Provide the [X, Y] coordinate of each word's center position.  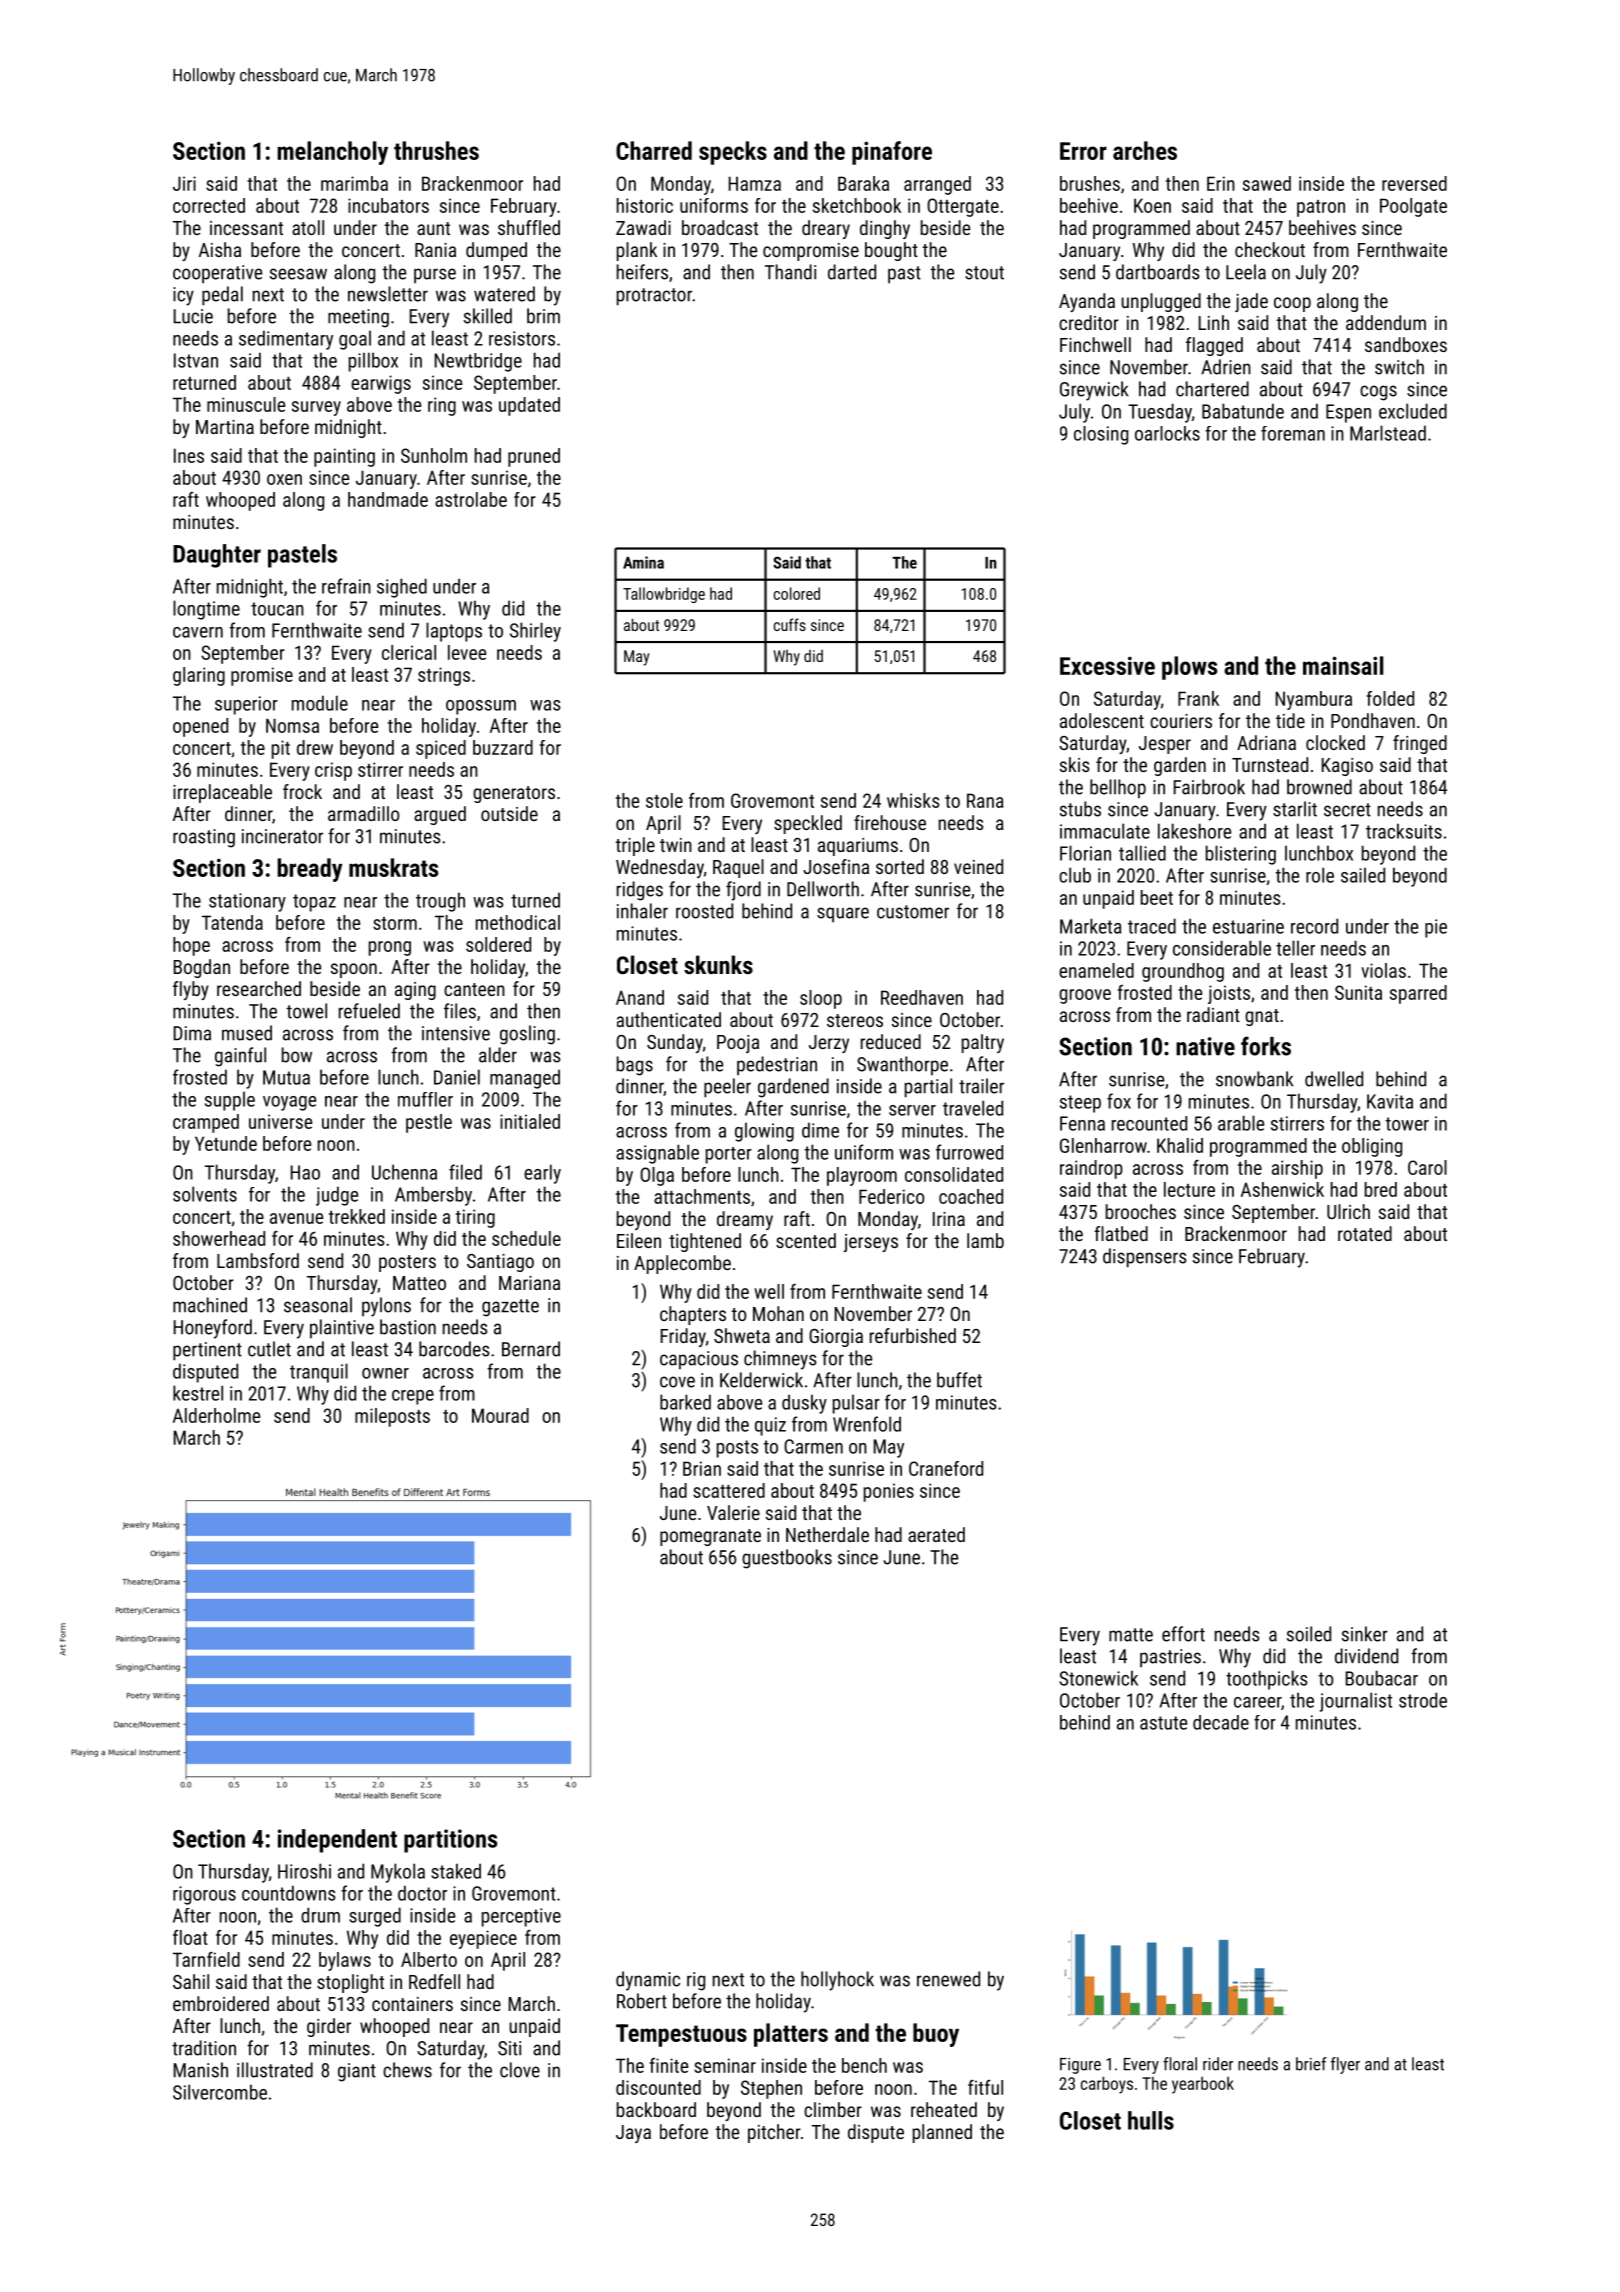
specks [733, 153]
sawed [1267, 183]
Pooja [738, 1044]
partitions [450, 1841]
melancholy [332, 153]
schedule [526, 1238]
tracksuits [1404, 831]
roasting [204, 838]
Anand [640, 997]
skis [1075, 764]
